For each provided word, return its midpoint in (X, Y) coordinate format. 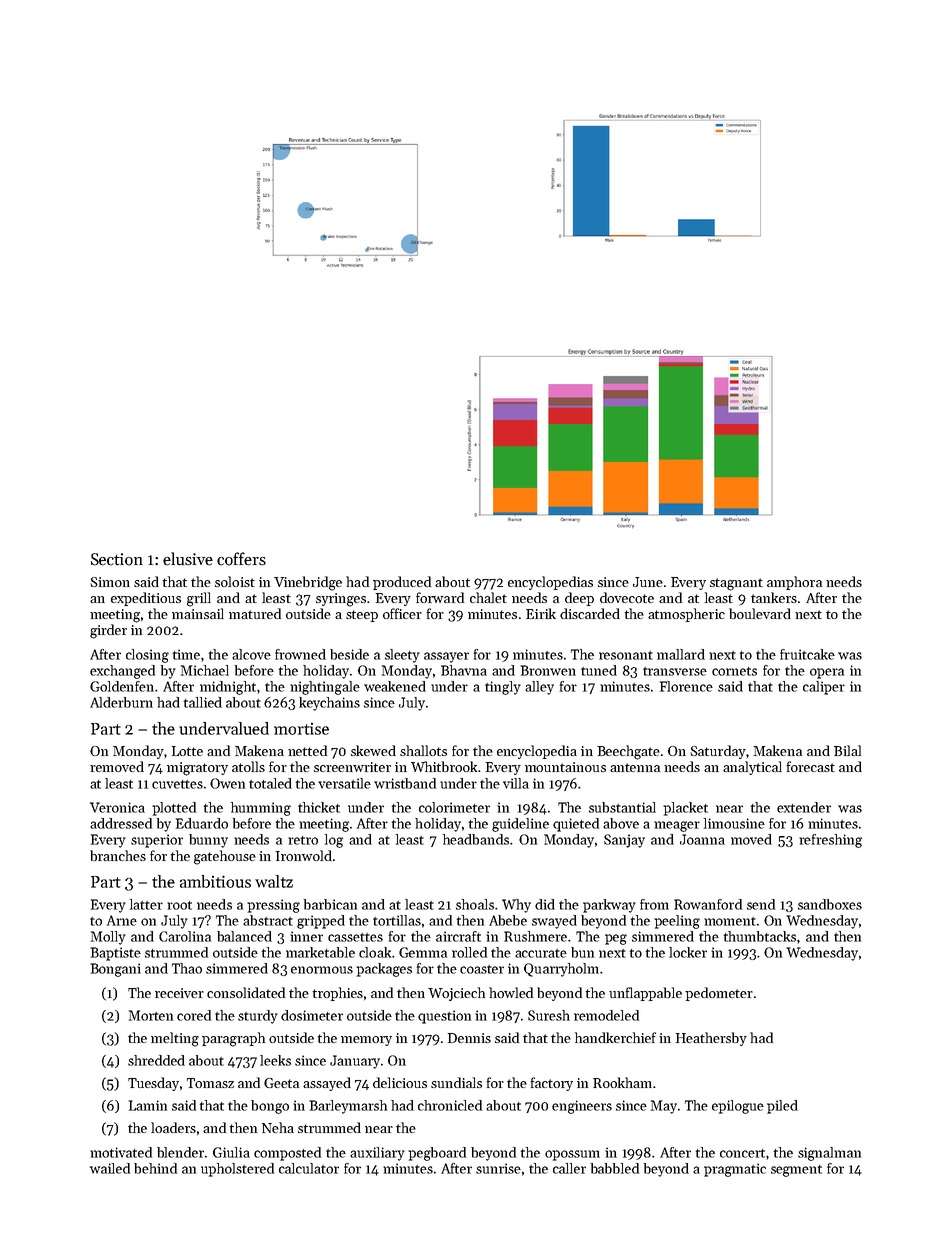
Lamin (148, 1105)
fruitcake (807, 654)
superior (157, 841)
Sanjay (624, 841)
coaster (482, 969)
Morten (151, 1015)
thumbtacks (760, 936)
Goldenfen (122, 686)
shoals (475, 904)
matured (255, 613)
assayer (446, 657)
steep (362, 616)
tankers (774, 597)
